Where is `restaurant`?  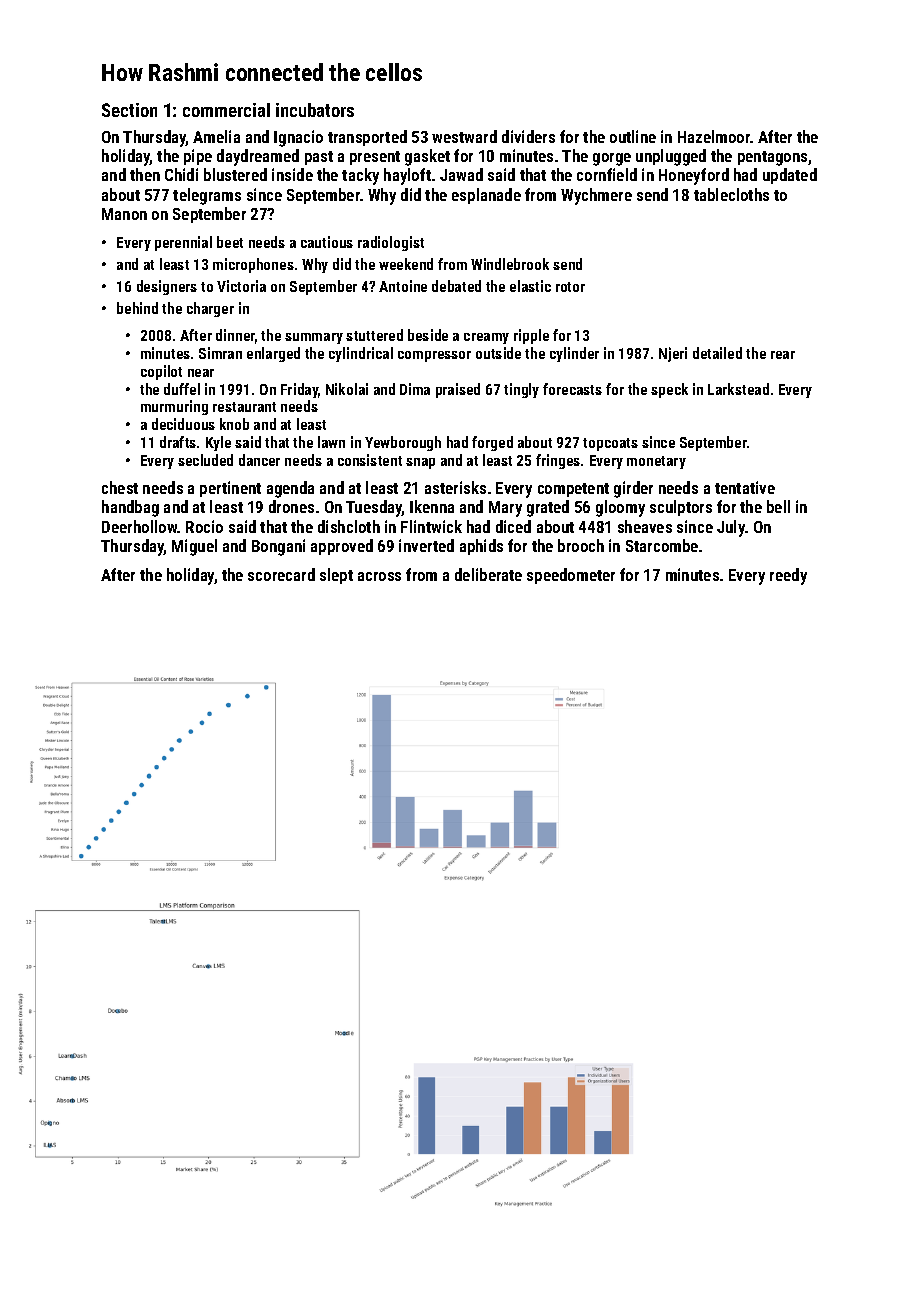
restaurant is located at coordinates (244, 407).
